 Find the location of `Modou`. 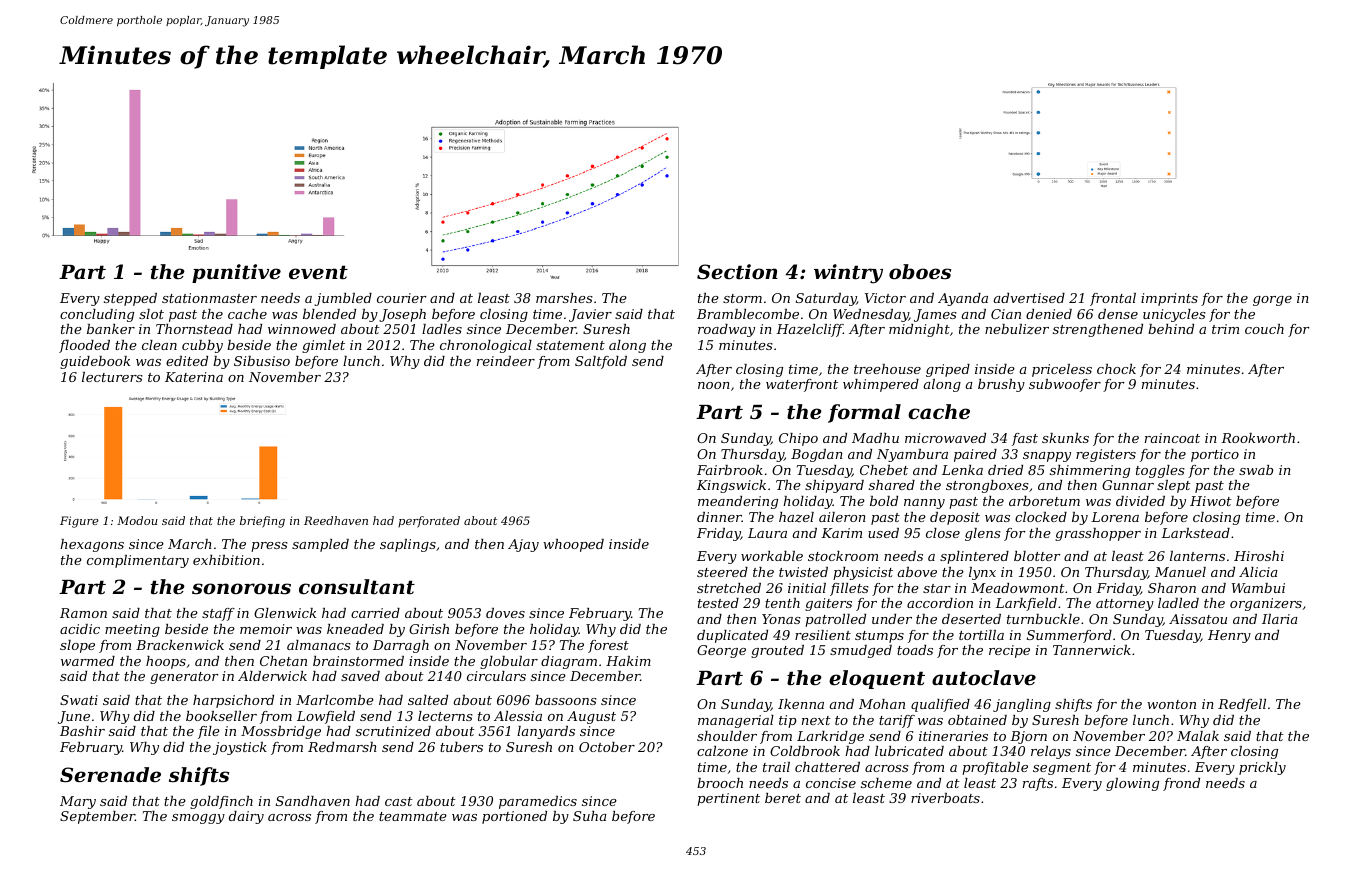

Modou is located at coordinates (137, 520).
